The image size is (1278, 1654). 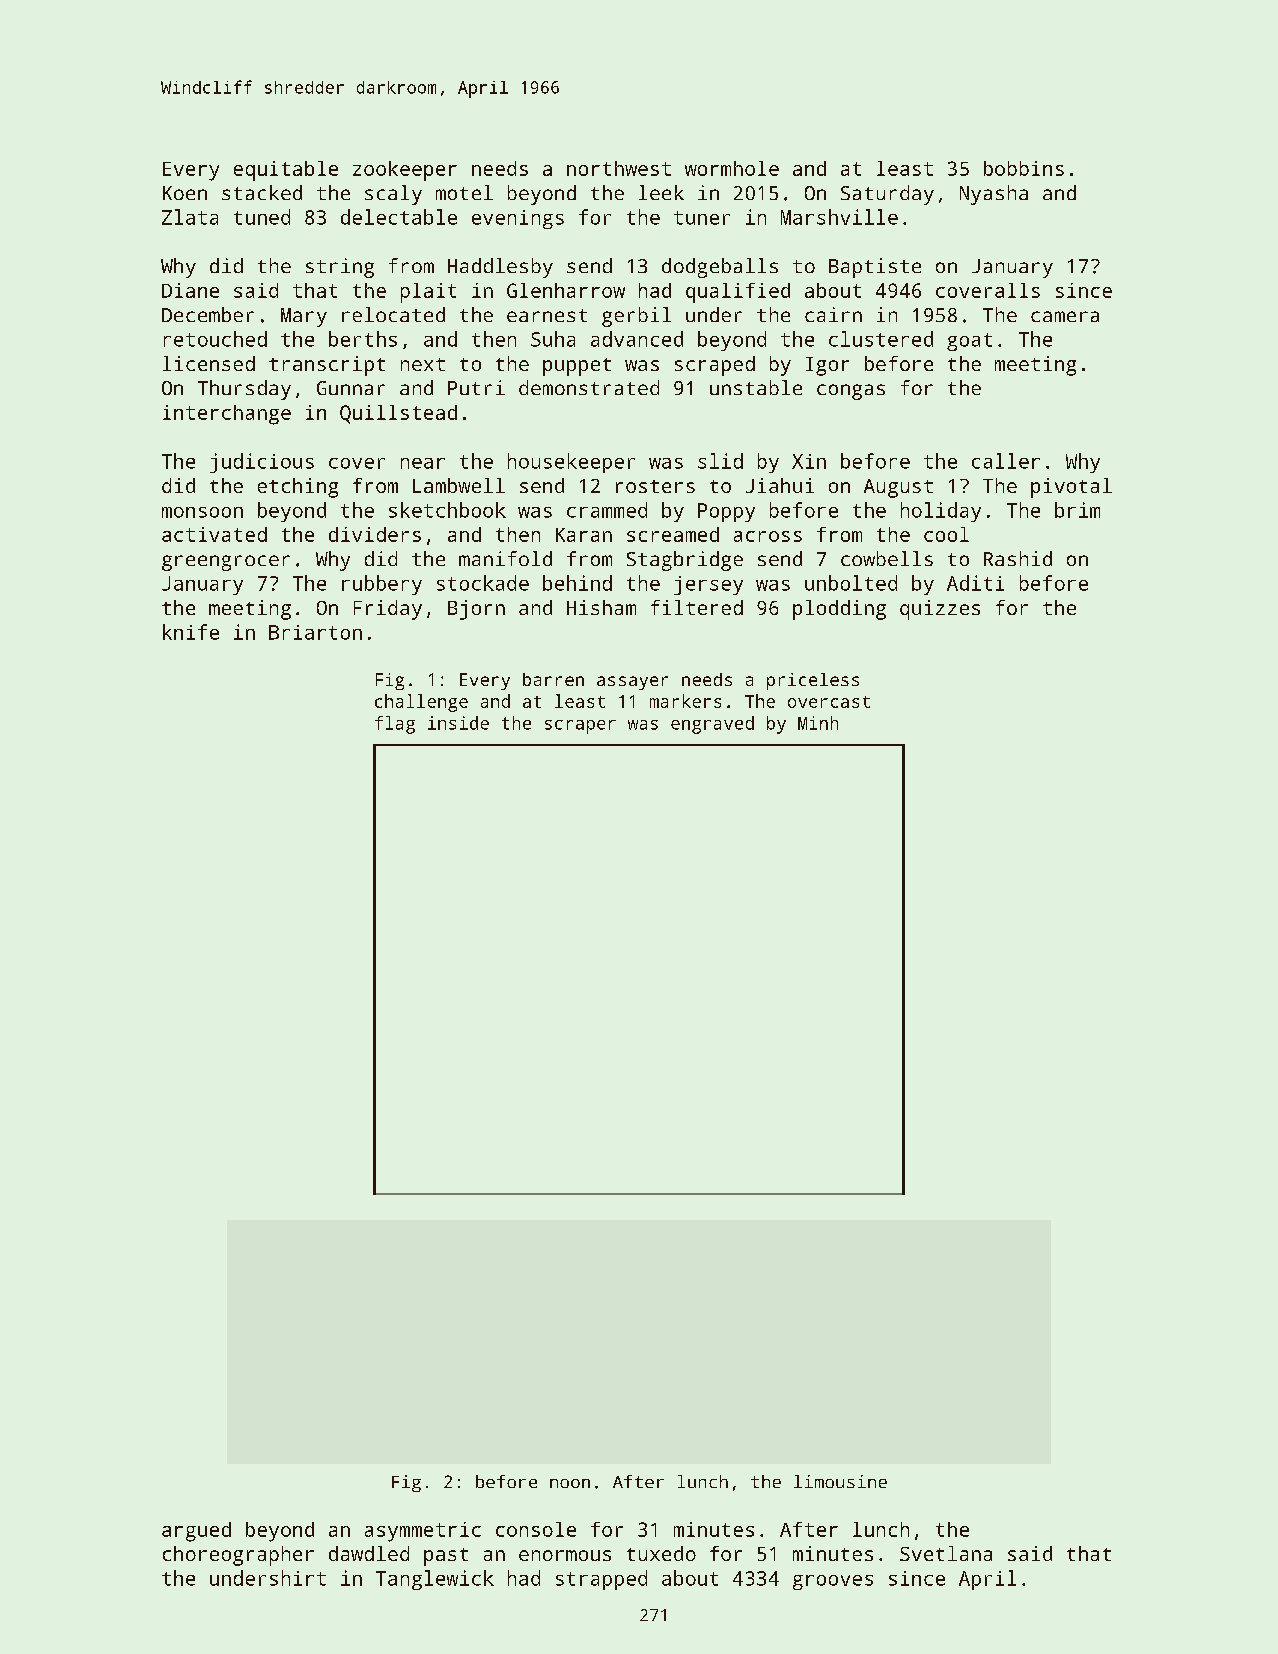 I want to click on flag, so click(x=395, y=725).
